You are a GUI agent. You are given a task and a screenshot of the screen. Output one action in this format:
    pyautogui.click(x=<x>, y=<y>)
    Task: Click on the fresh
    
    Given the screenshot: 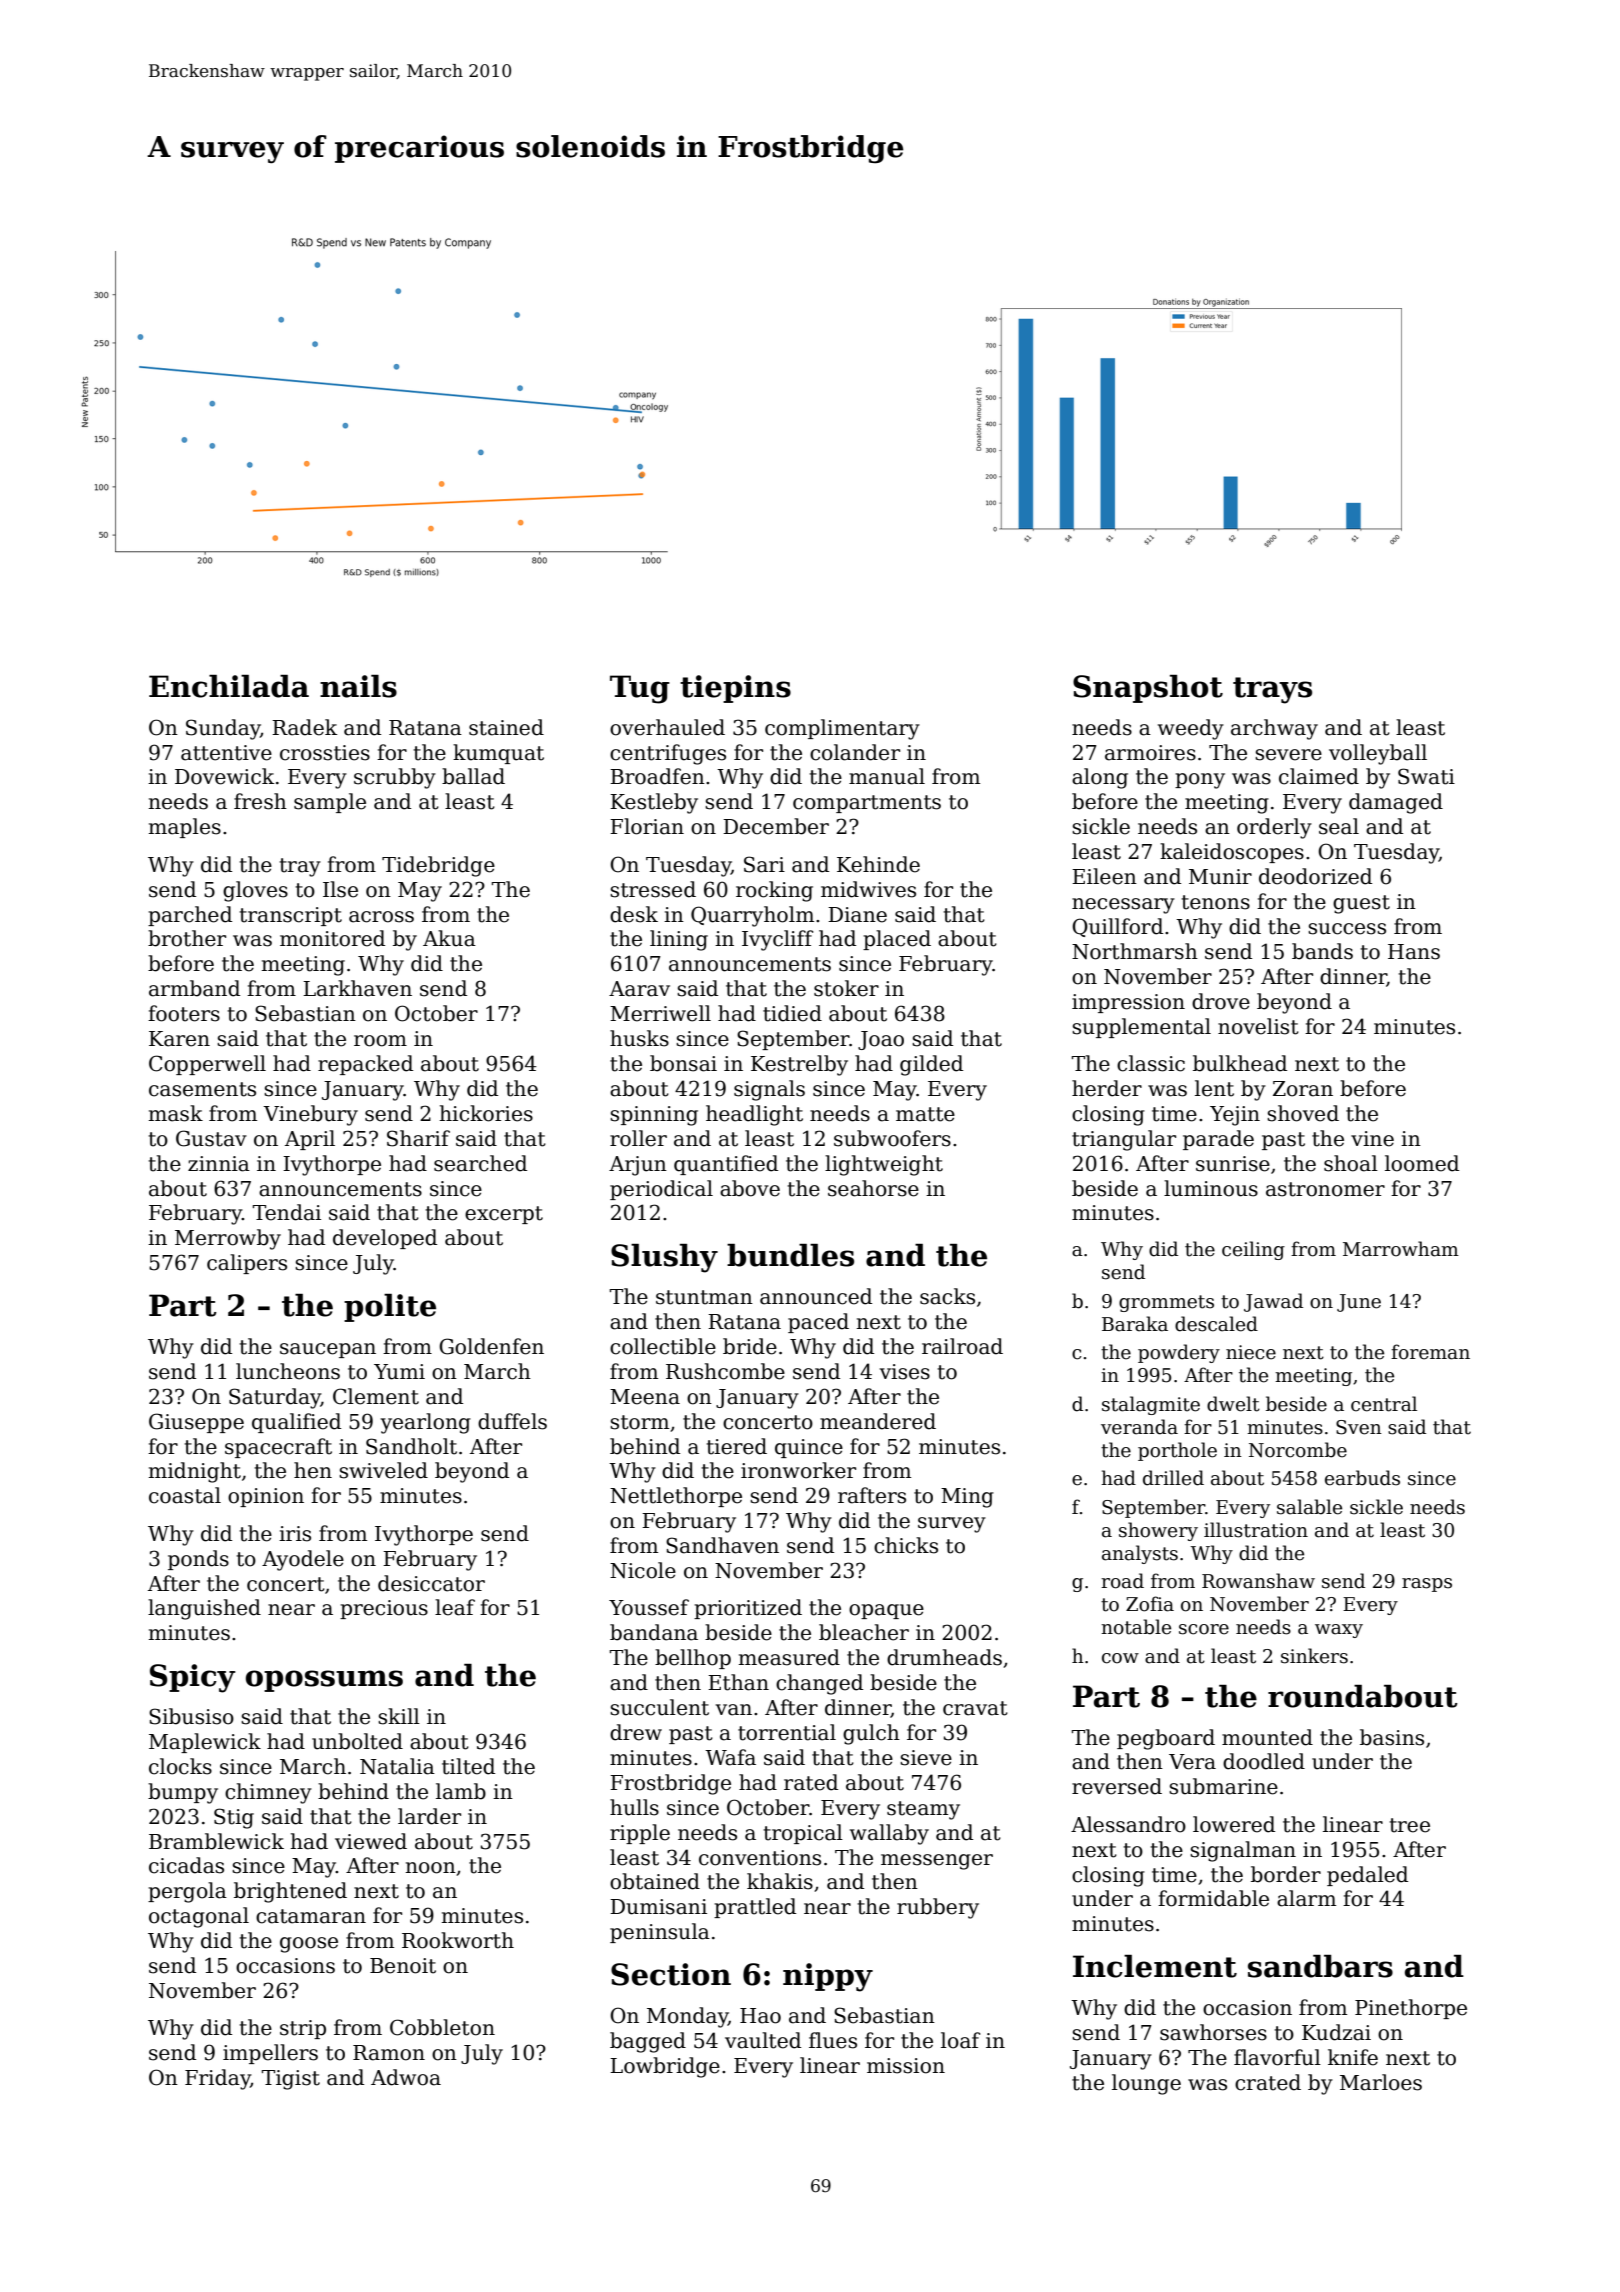 What is the action you would take?
    pyautogui.click(x=260, y=801)
